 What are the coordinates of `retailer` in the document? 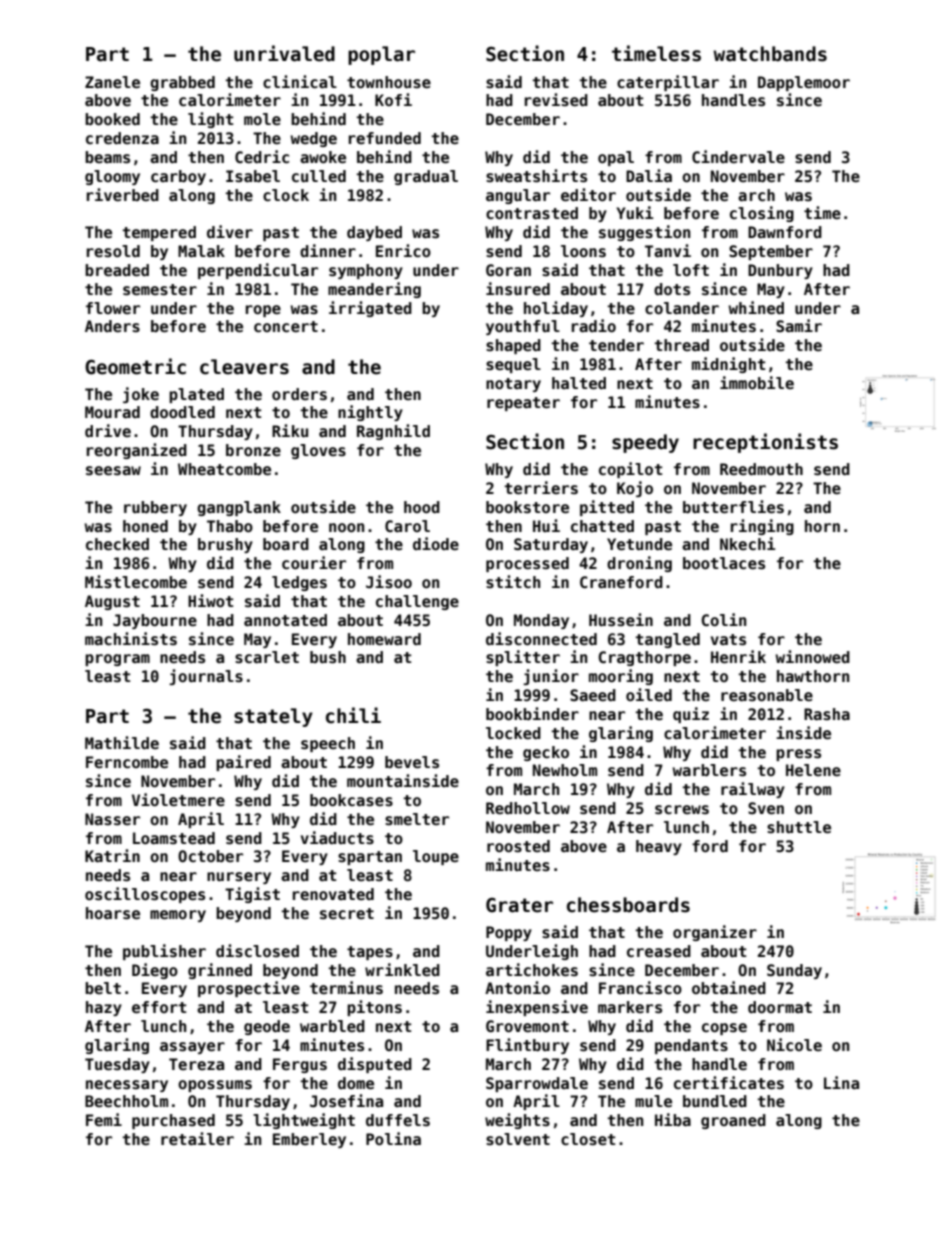 It's located at (197, 1139).
